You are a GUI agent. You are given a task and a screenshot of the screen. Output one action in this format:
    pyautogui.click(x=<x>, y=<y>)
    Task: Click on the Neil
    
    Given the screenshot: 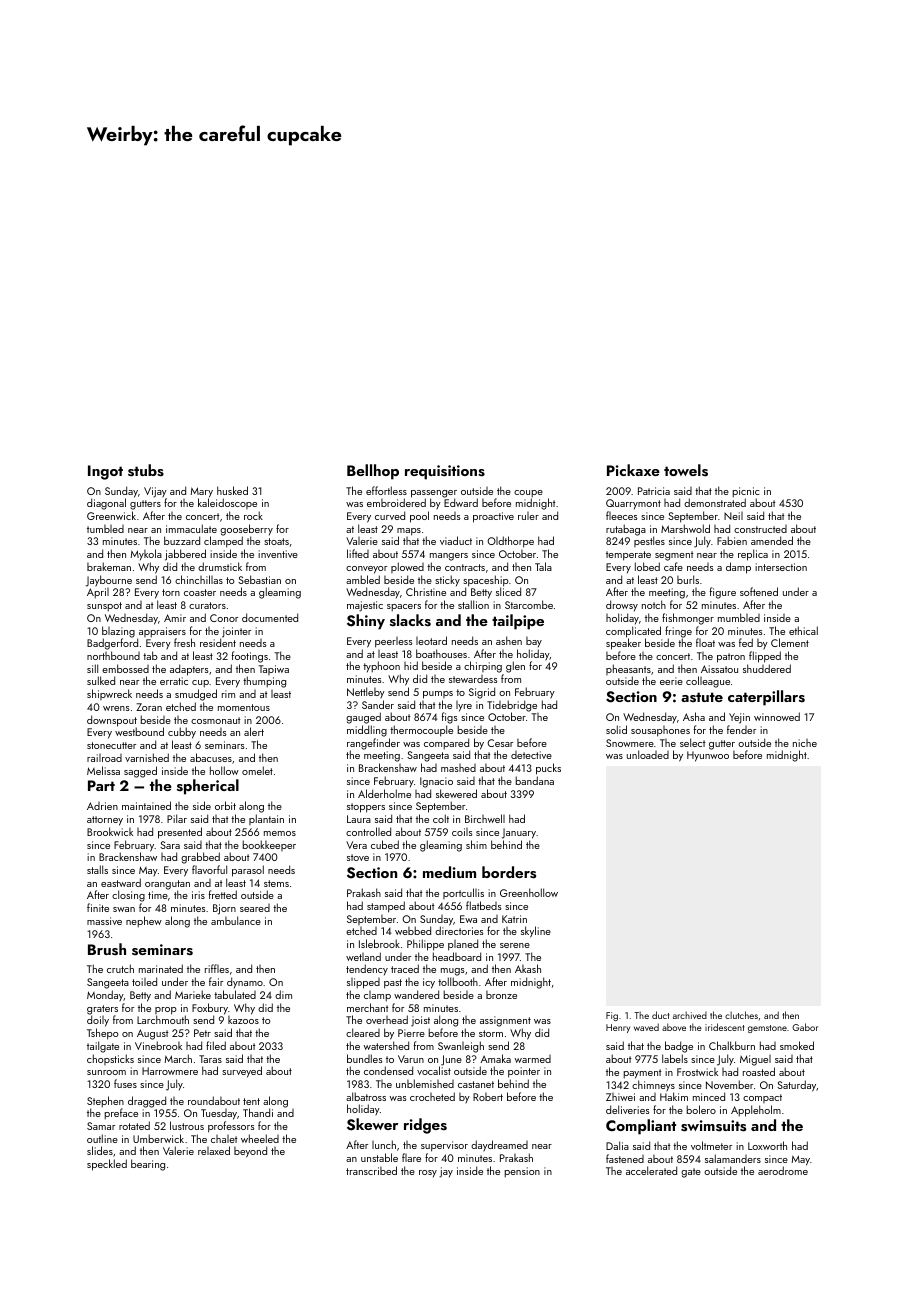 What is the action you would take?
    pyautogui.click(x=733, y=516)
